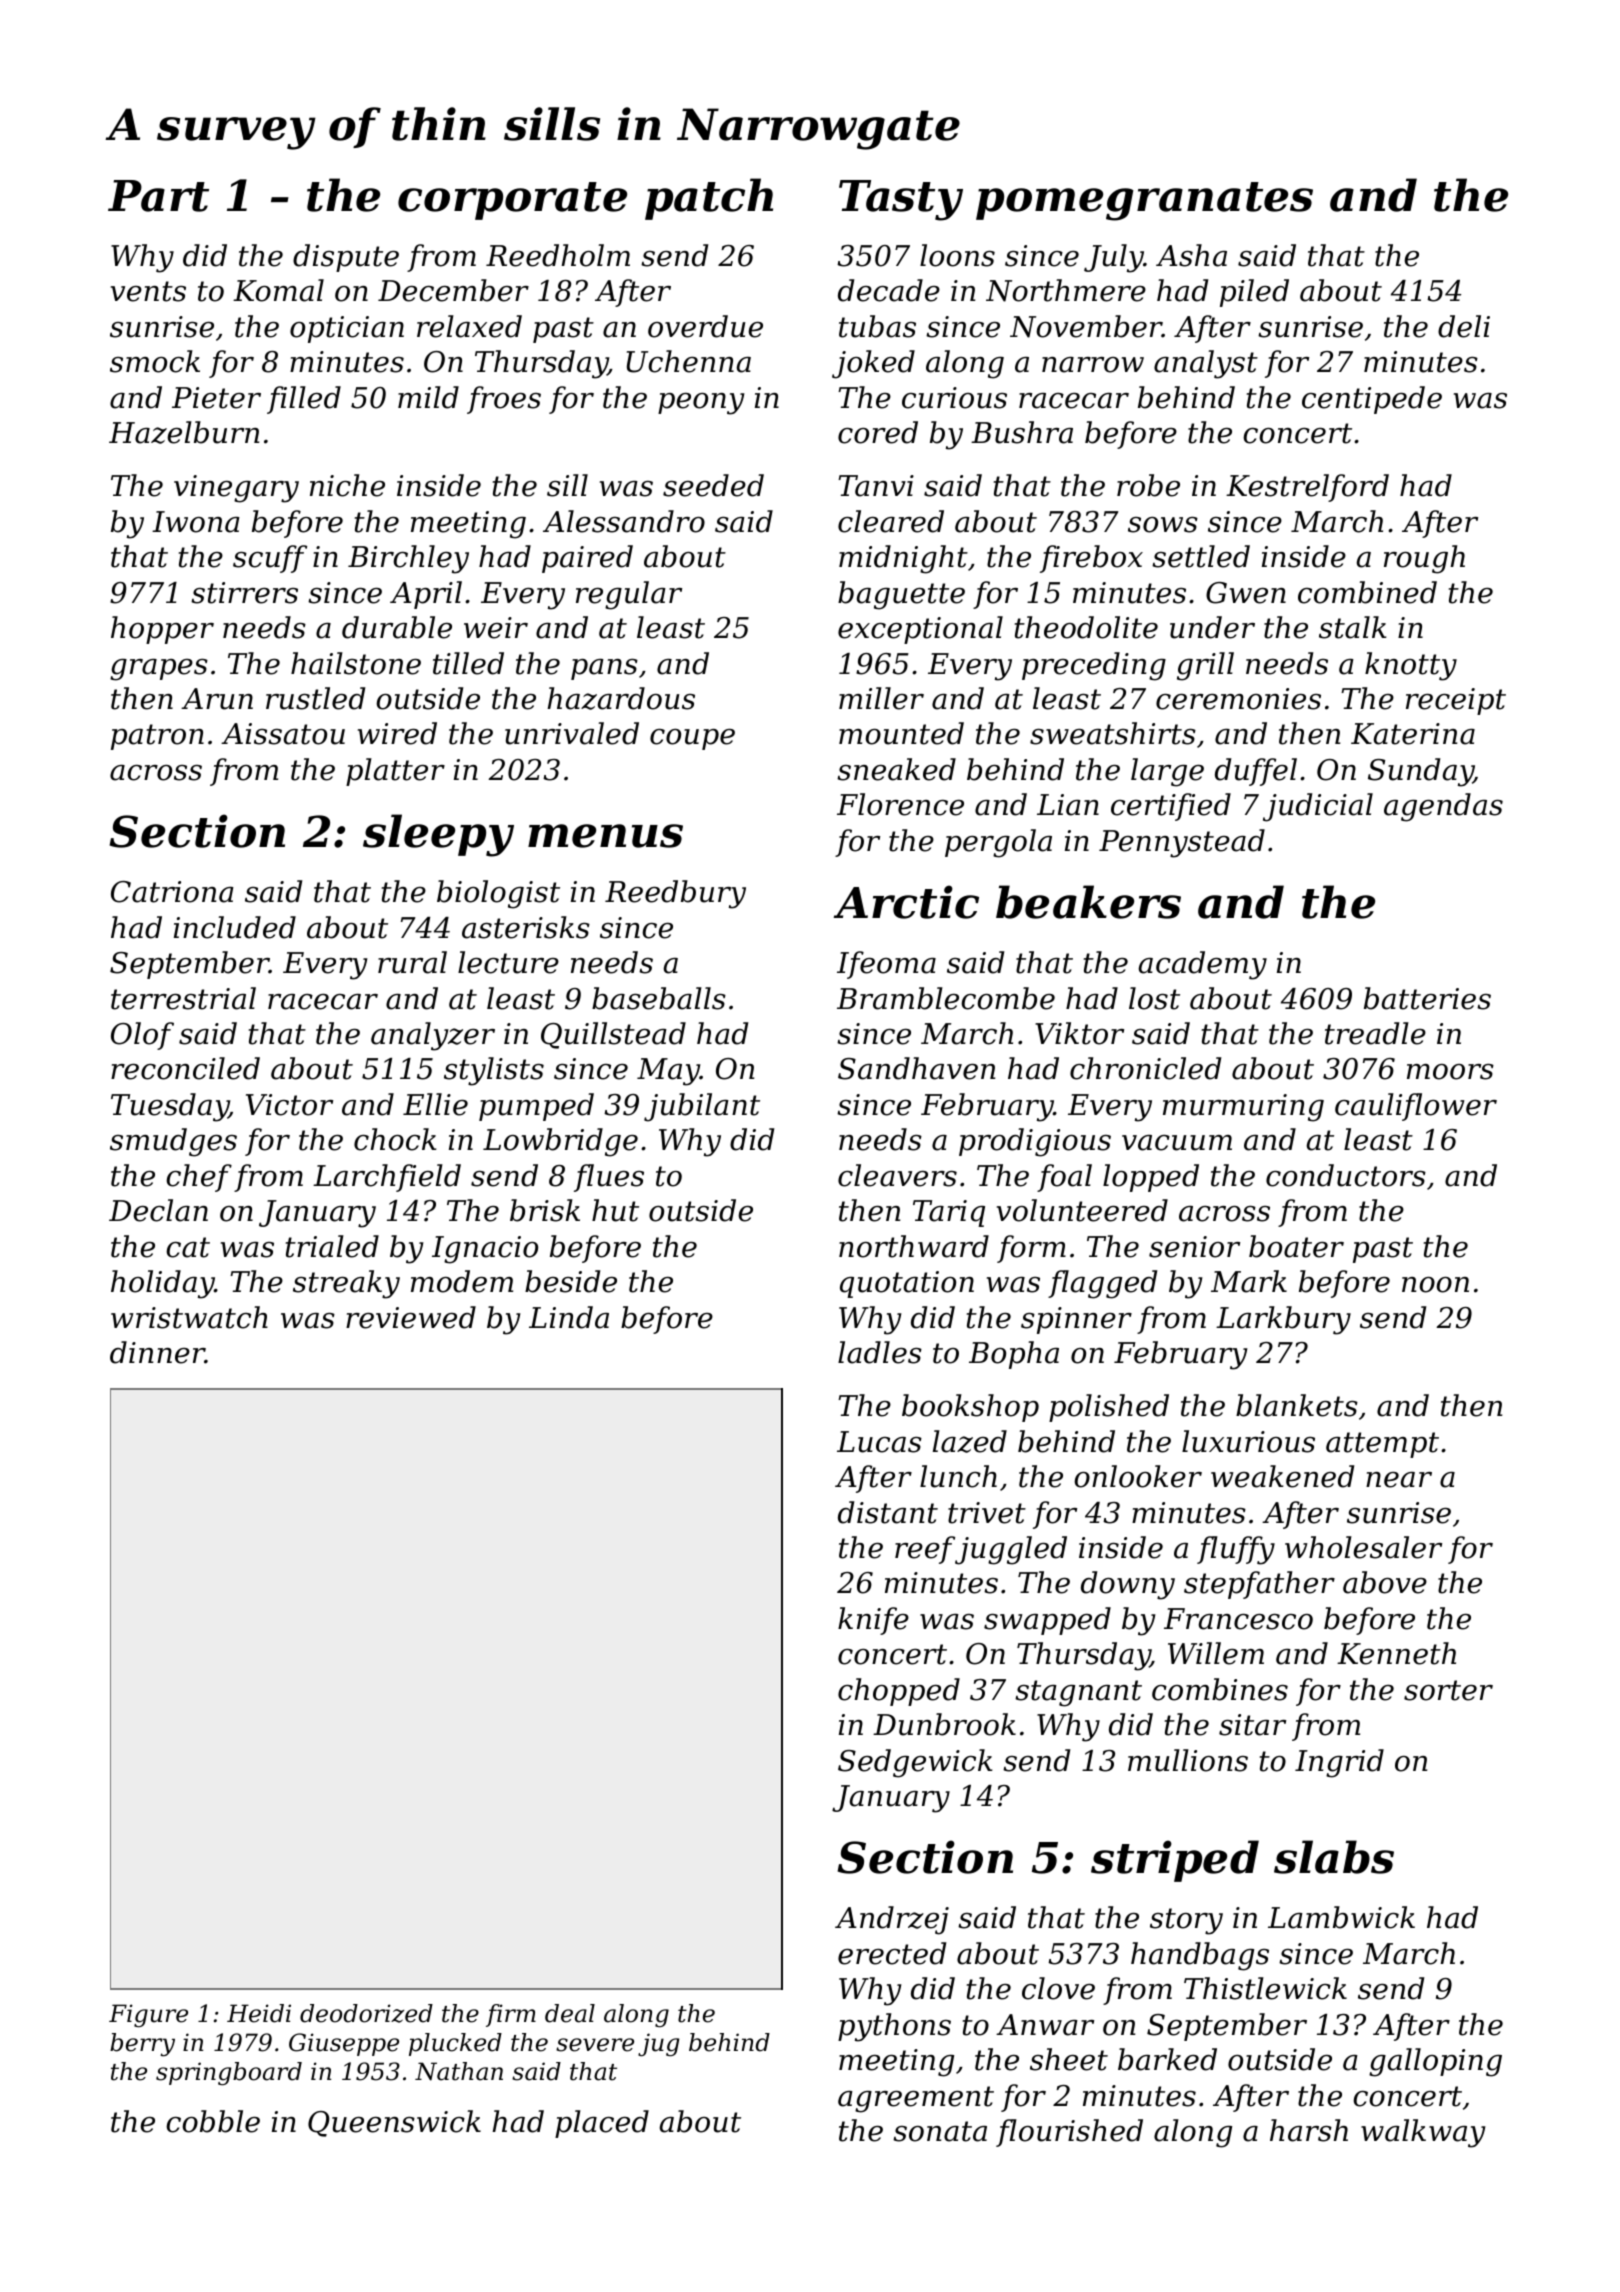 The height and width of the document is (2292, 1620). What do you see at coordinates (891, 521) in the document?
I see `cleared` at bounding box center [891, 521].
